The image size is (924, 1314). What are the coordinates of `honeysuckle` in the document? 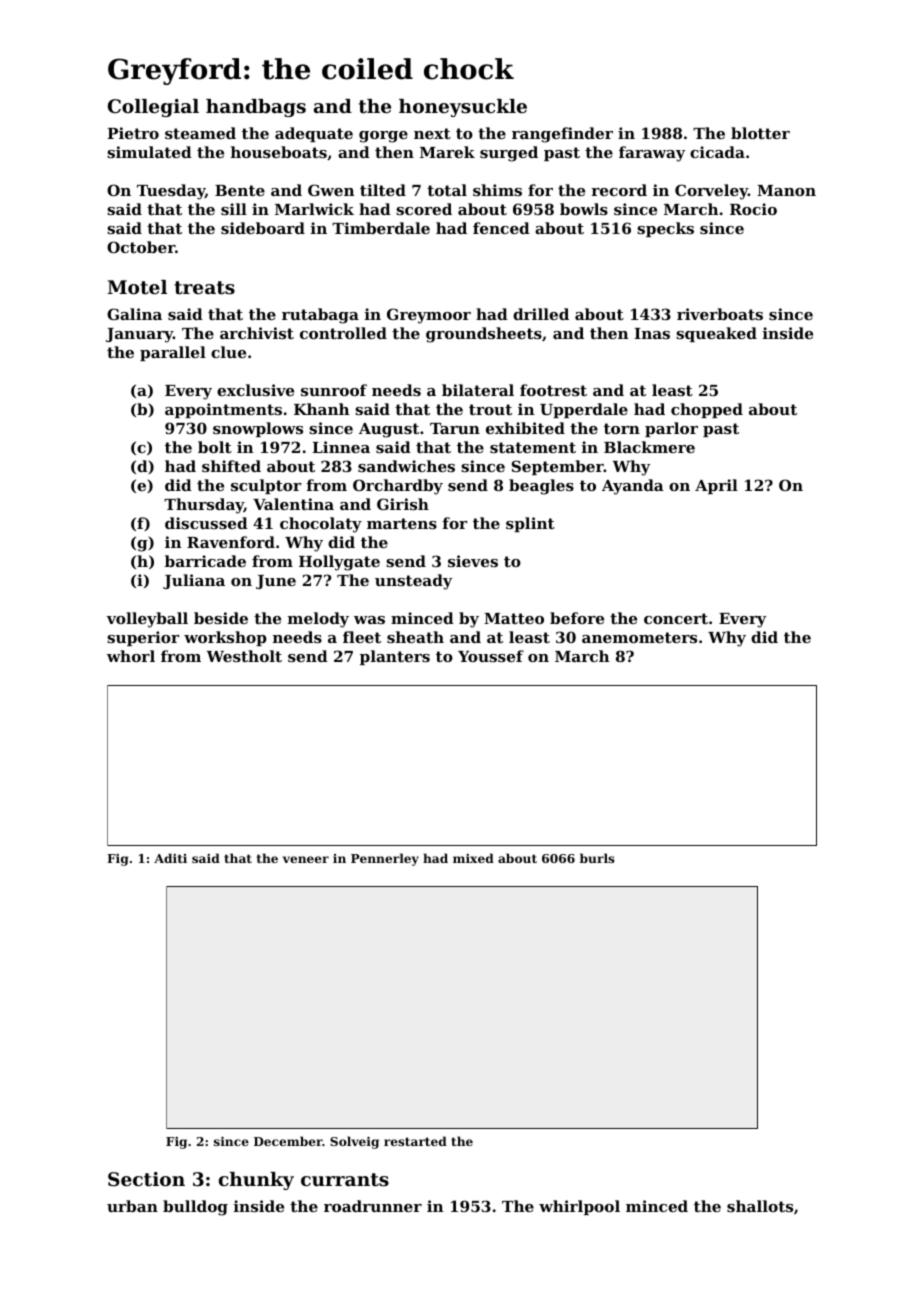 It's located at (463, 108).
